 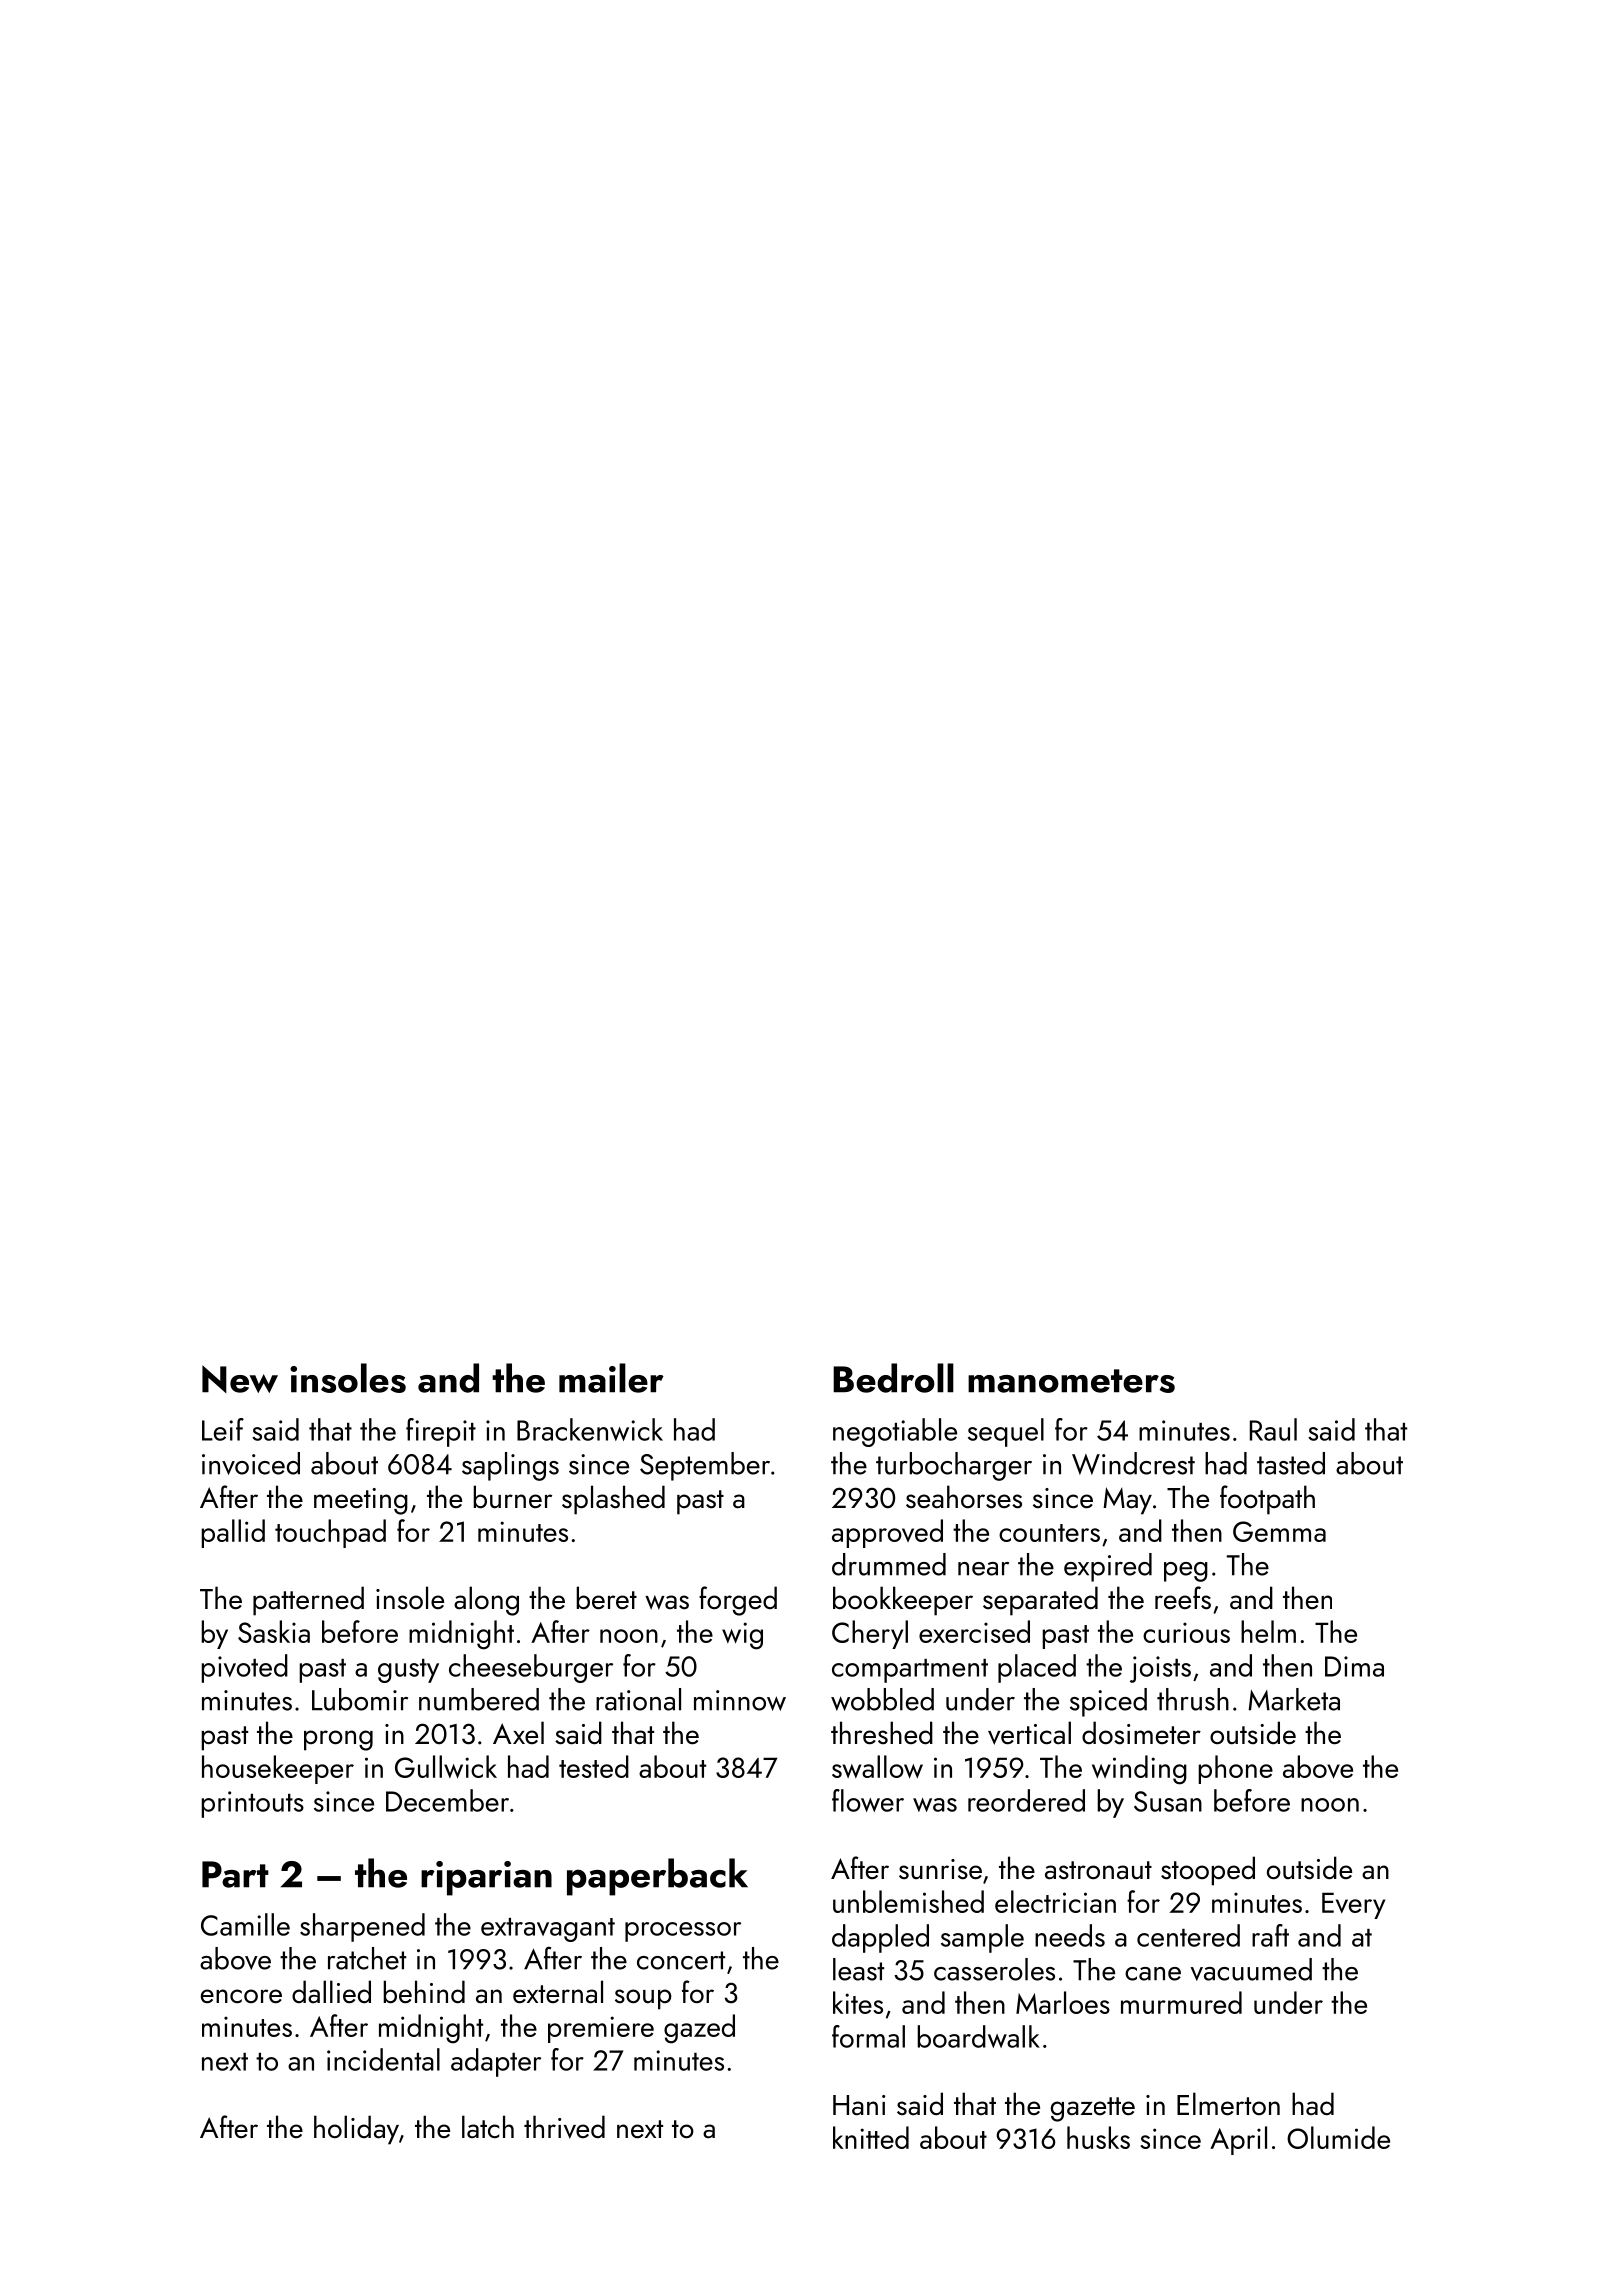 I want to click on helm, so click(x=1268, y=1631).
